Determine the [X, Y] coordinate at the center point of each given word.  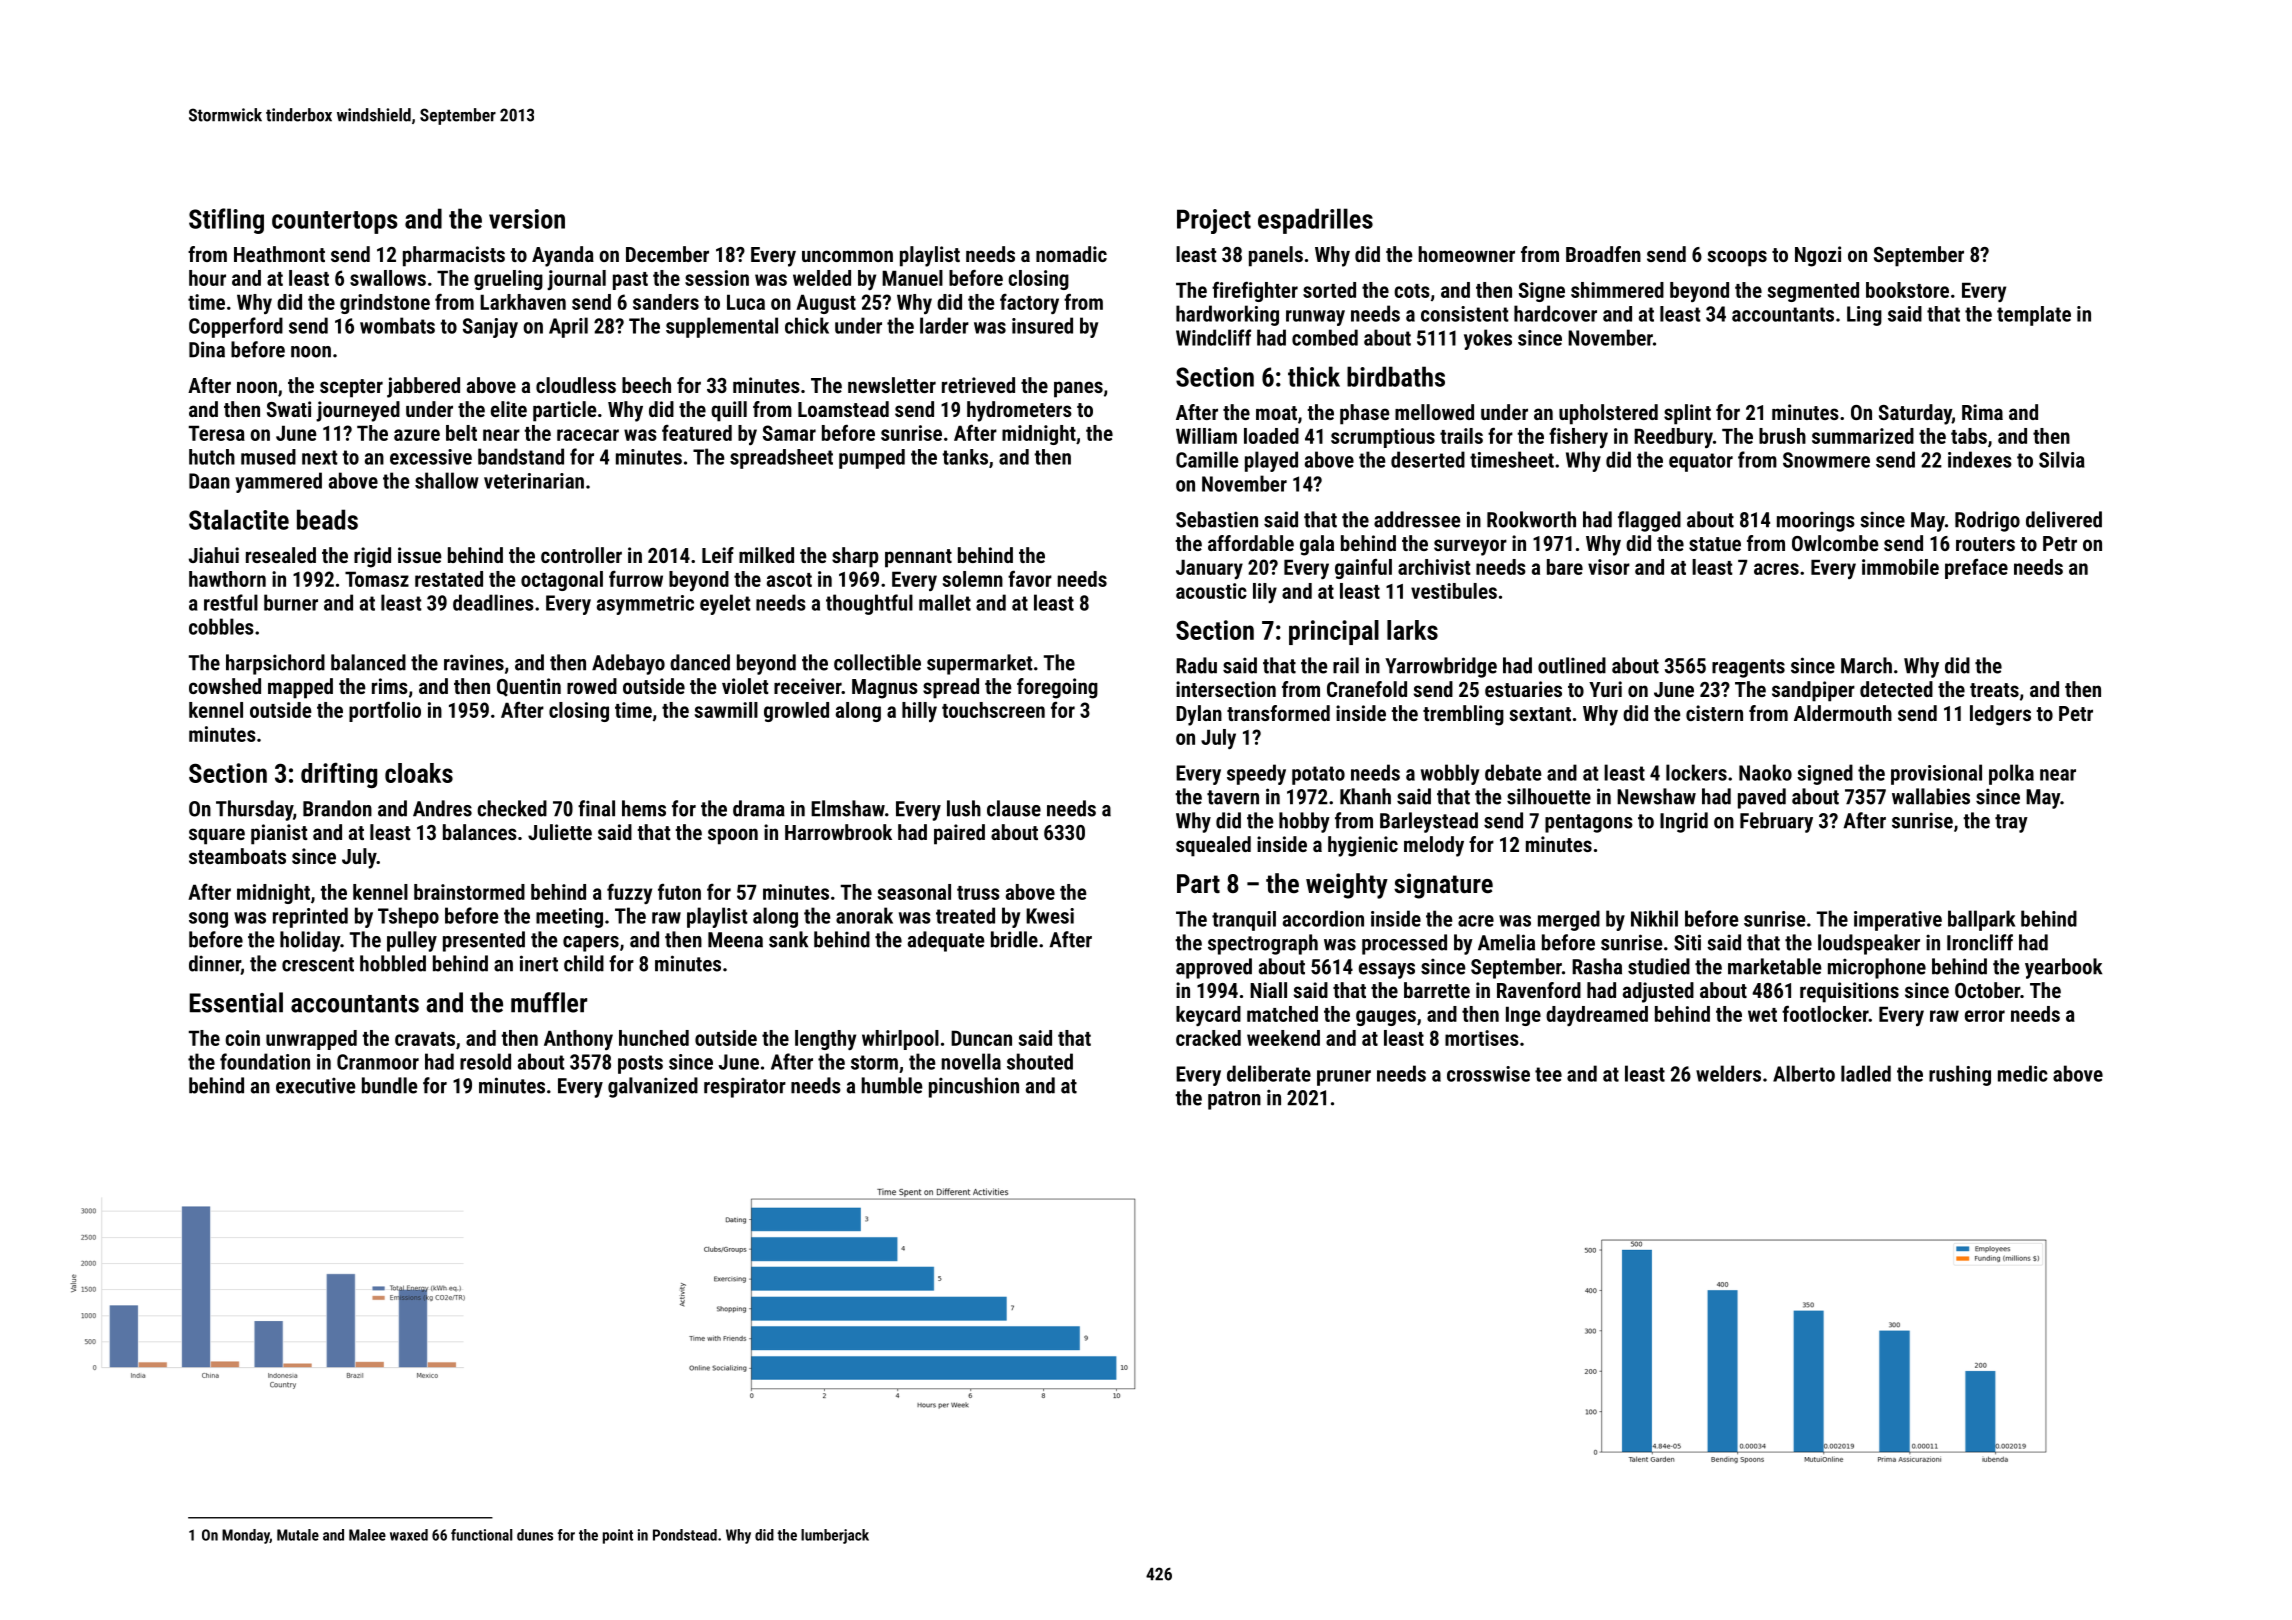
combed [1325, 337]
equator [1701, 462]
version [527, 219]
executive [316, 1085]
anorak [864, 915]
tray [2011, 823]
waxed [409, 1535]
